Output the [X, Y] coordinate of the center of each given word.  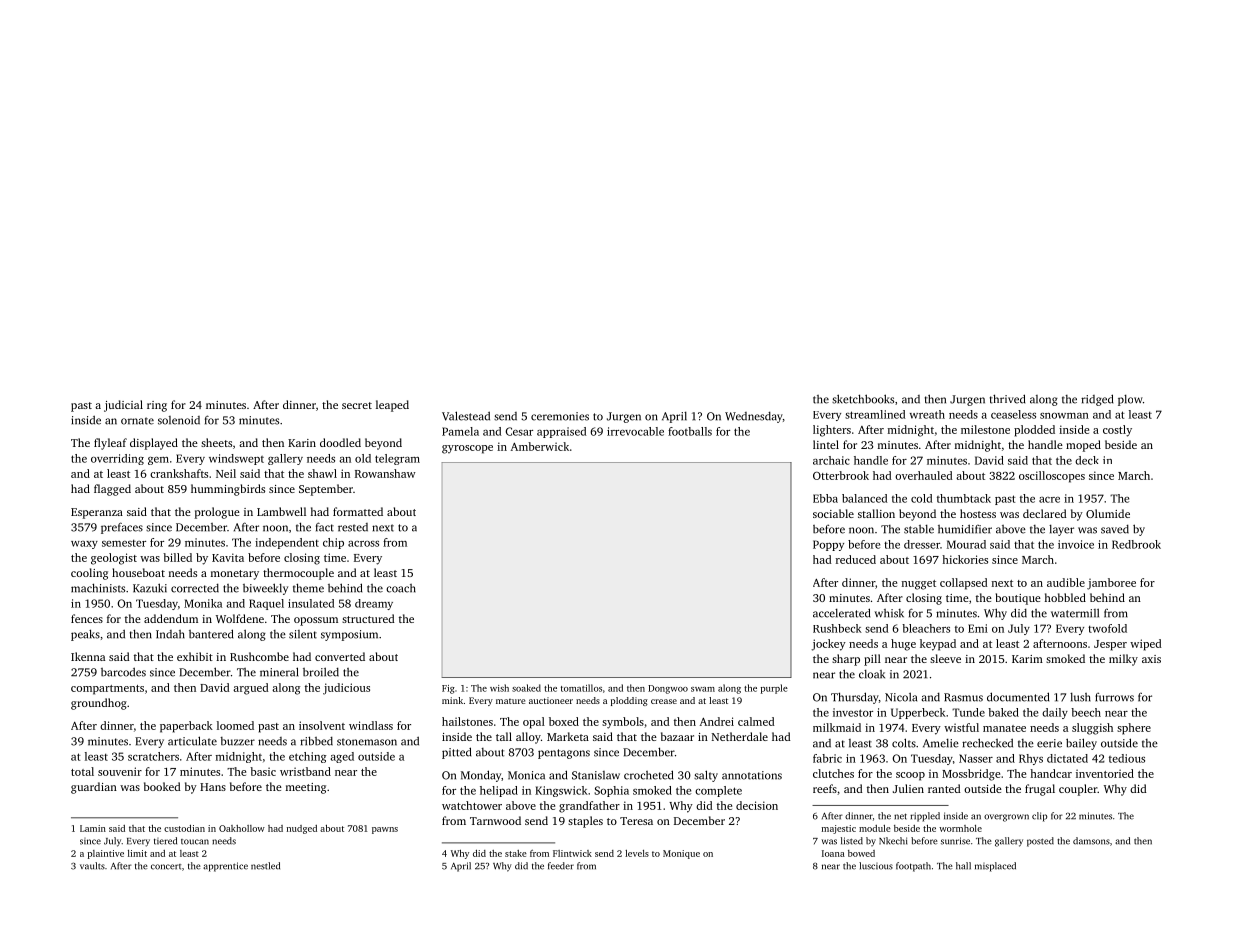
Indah [170, 634]
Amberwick [540, 446]
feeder [561, 866]
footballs [690, 431]
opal [534, 723]
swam [703, 689]
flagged [112, 490]
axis [1151, 659]
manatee [1004, 728]
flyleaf [110, 444]
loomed [235, 725]
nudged [302, 829]
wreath [927, 414]
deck [1087, 460]
